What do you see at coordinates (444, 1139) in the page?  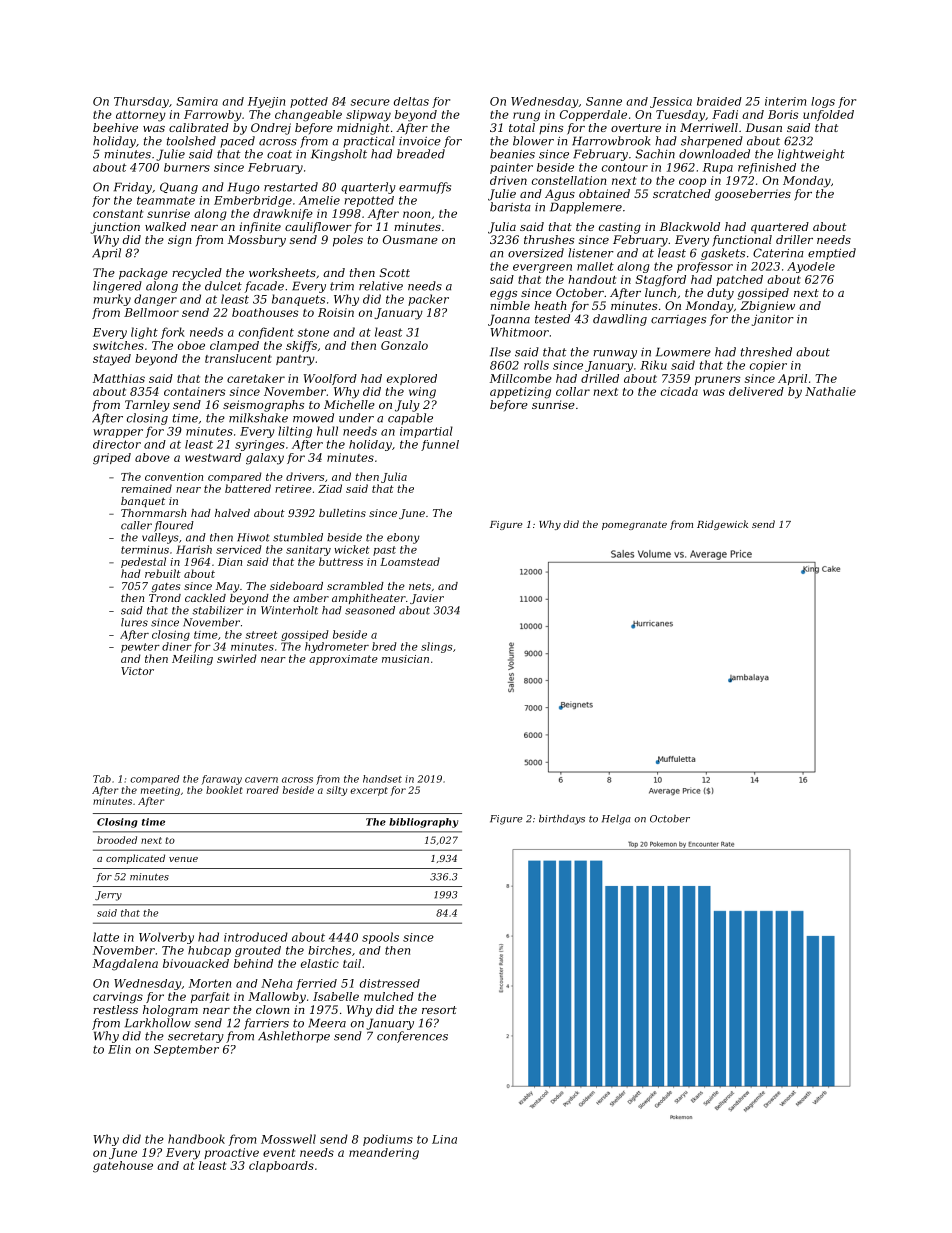 I see `Lina` at bounding box center [444, 1139].
